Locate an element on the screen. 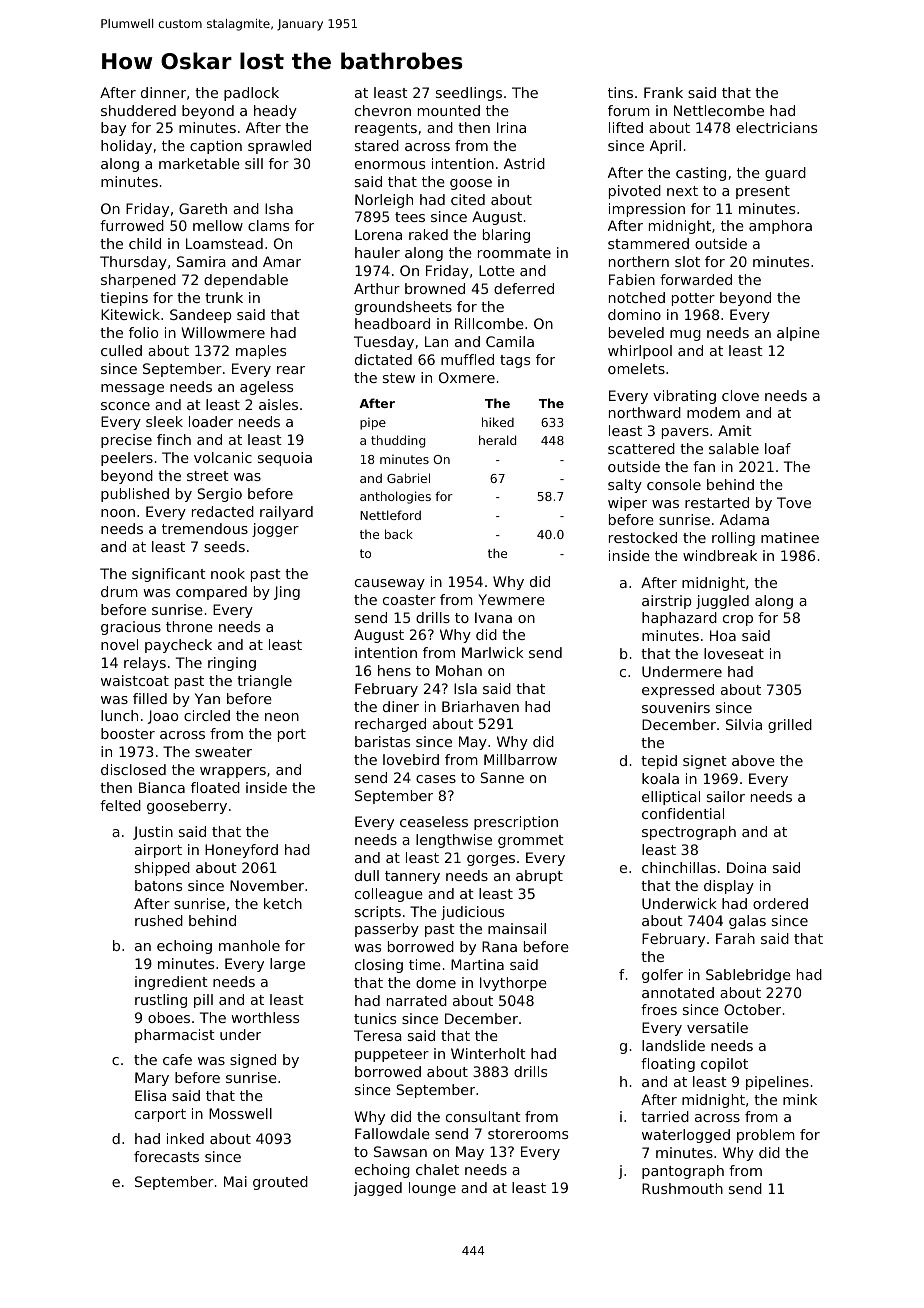  batons is located at coordinates (158, 885).
